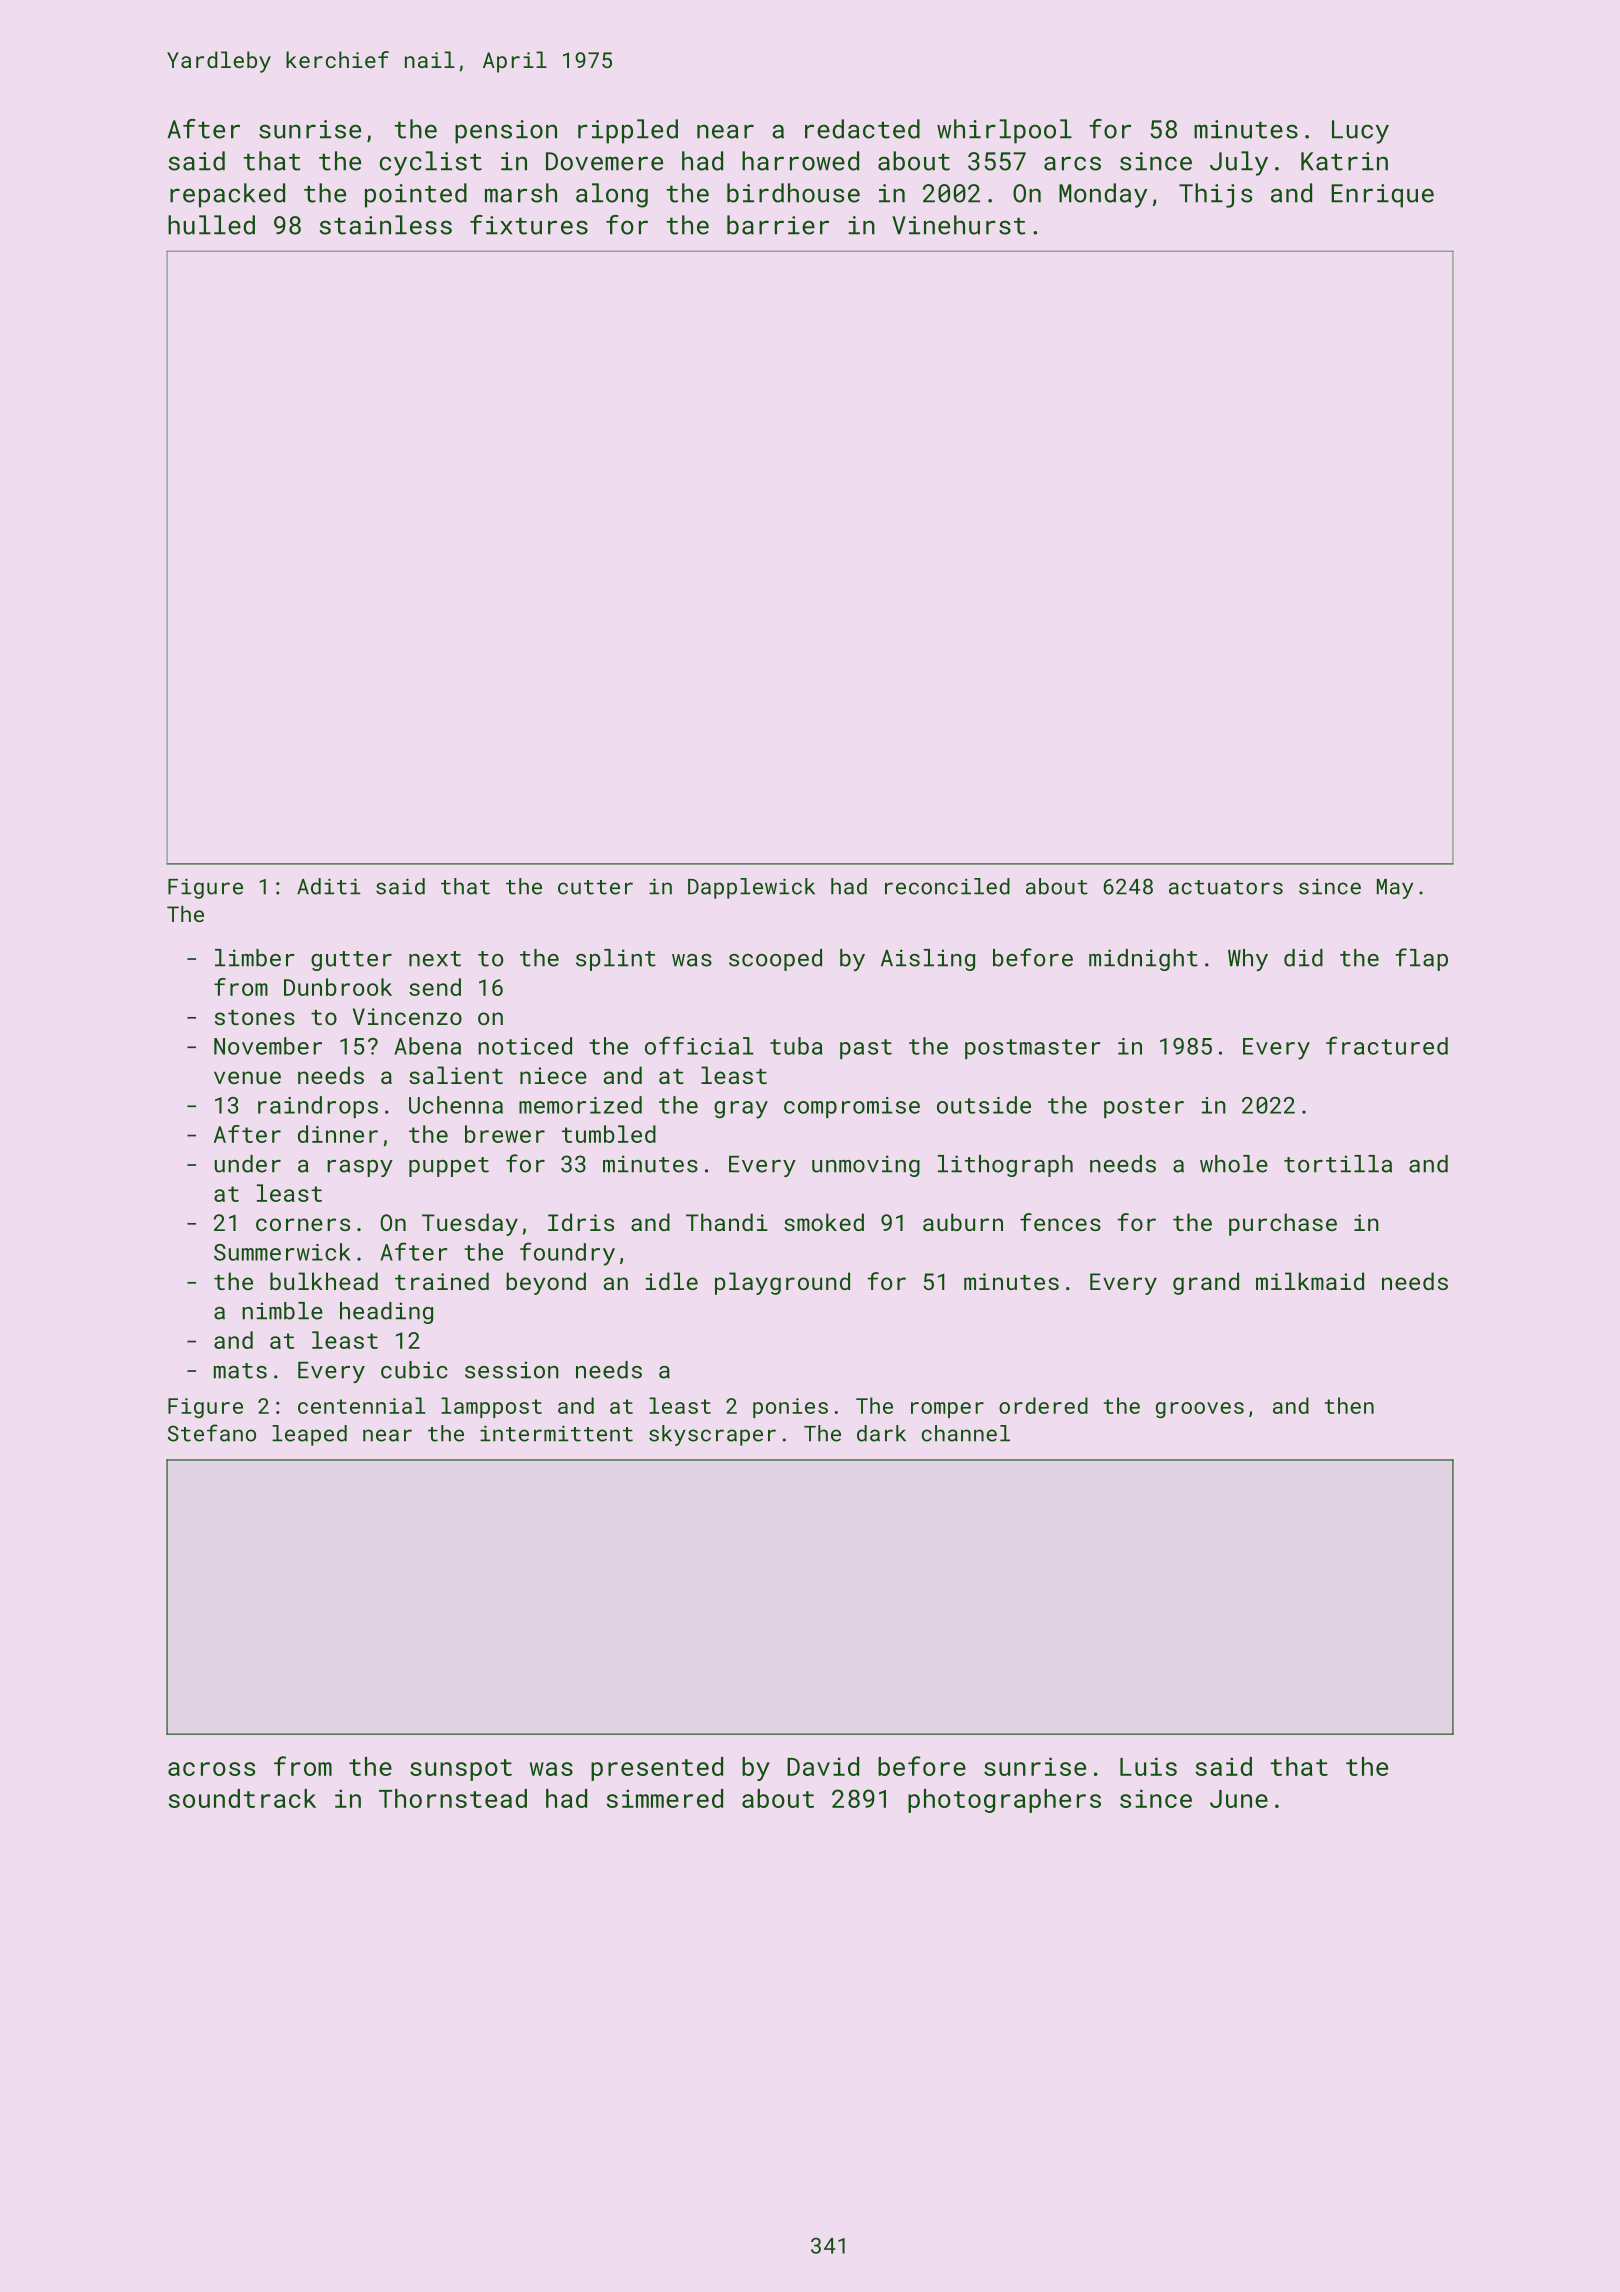  I want to click on official, so click(699, 1045).
